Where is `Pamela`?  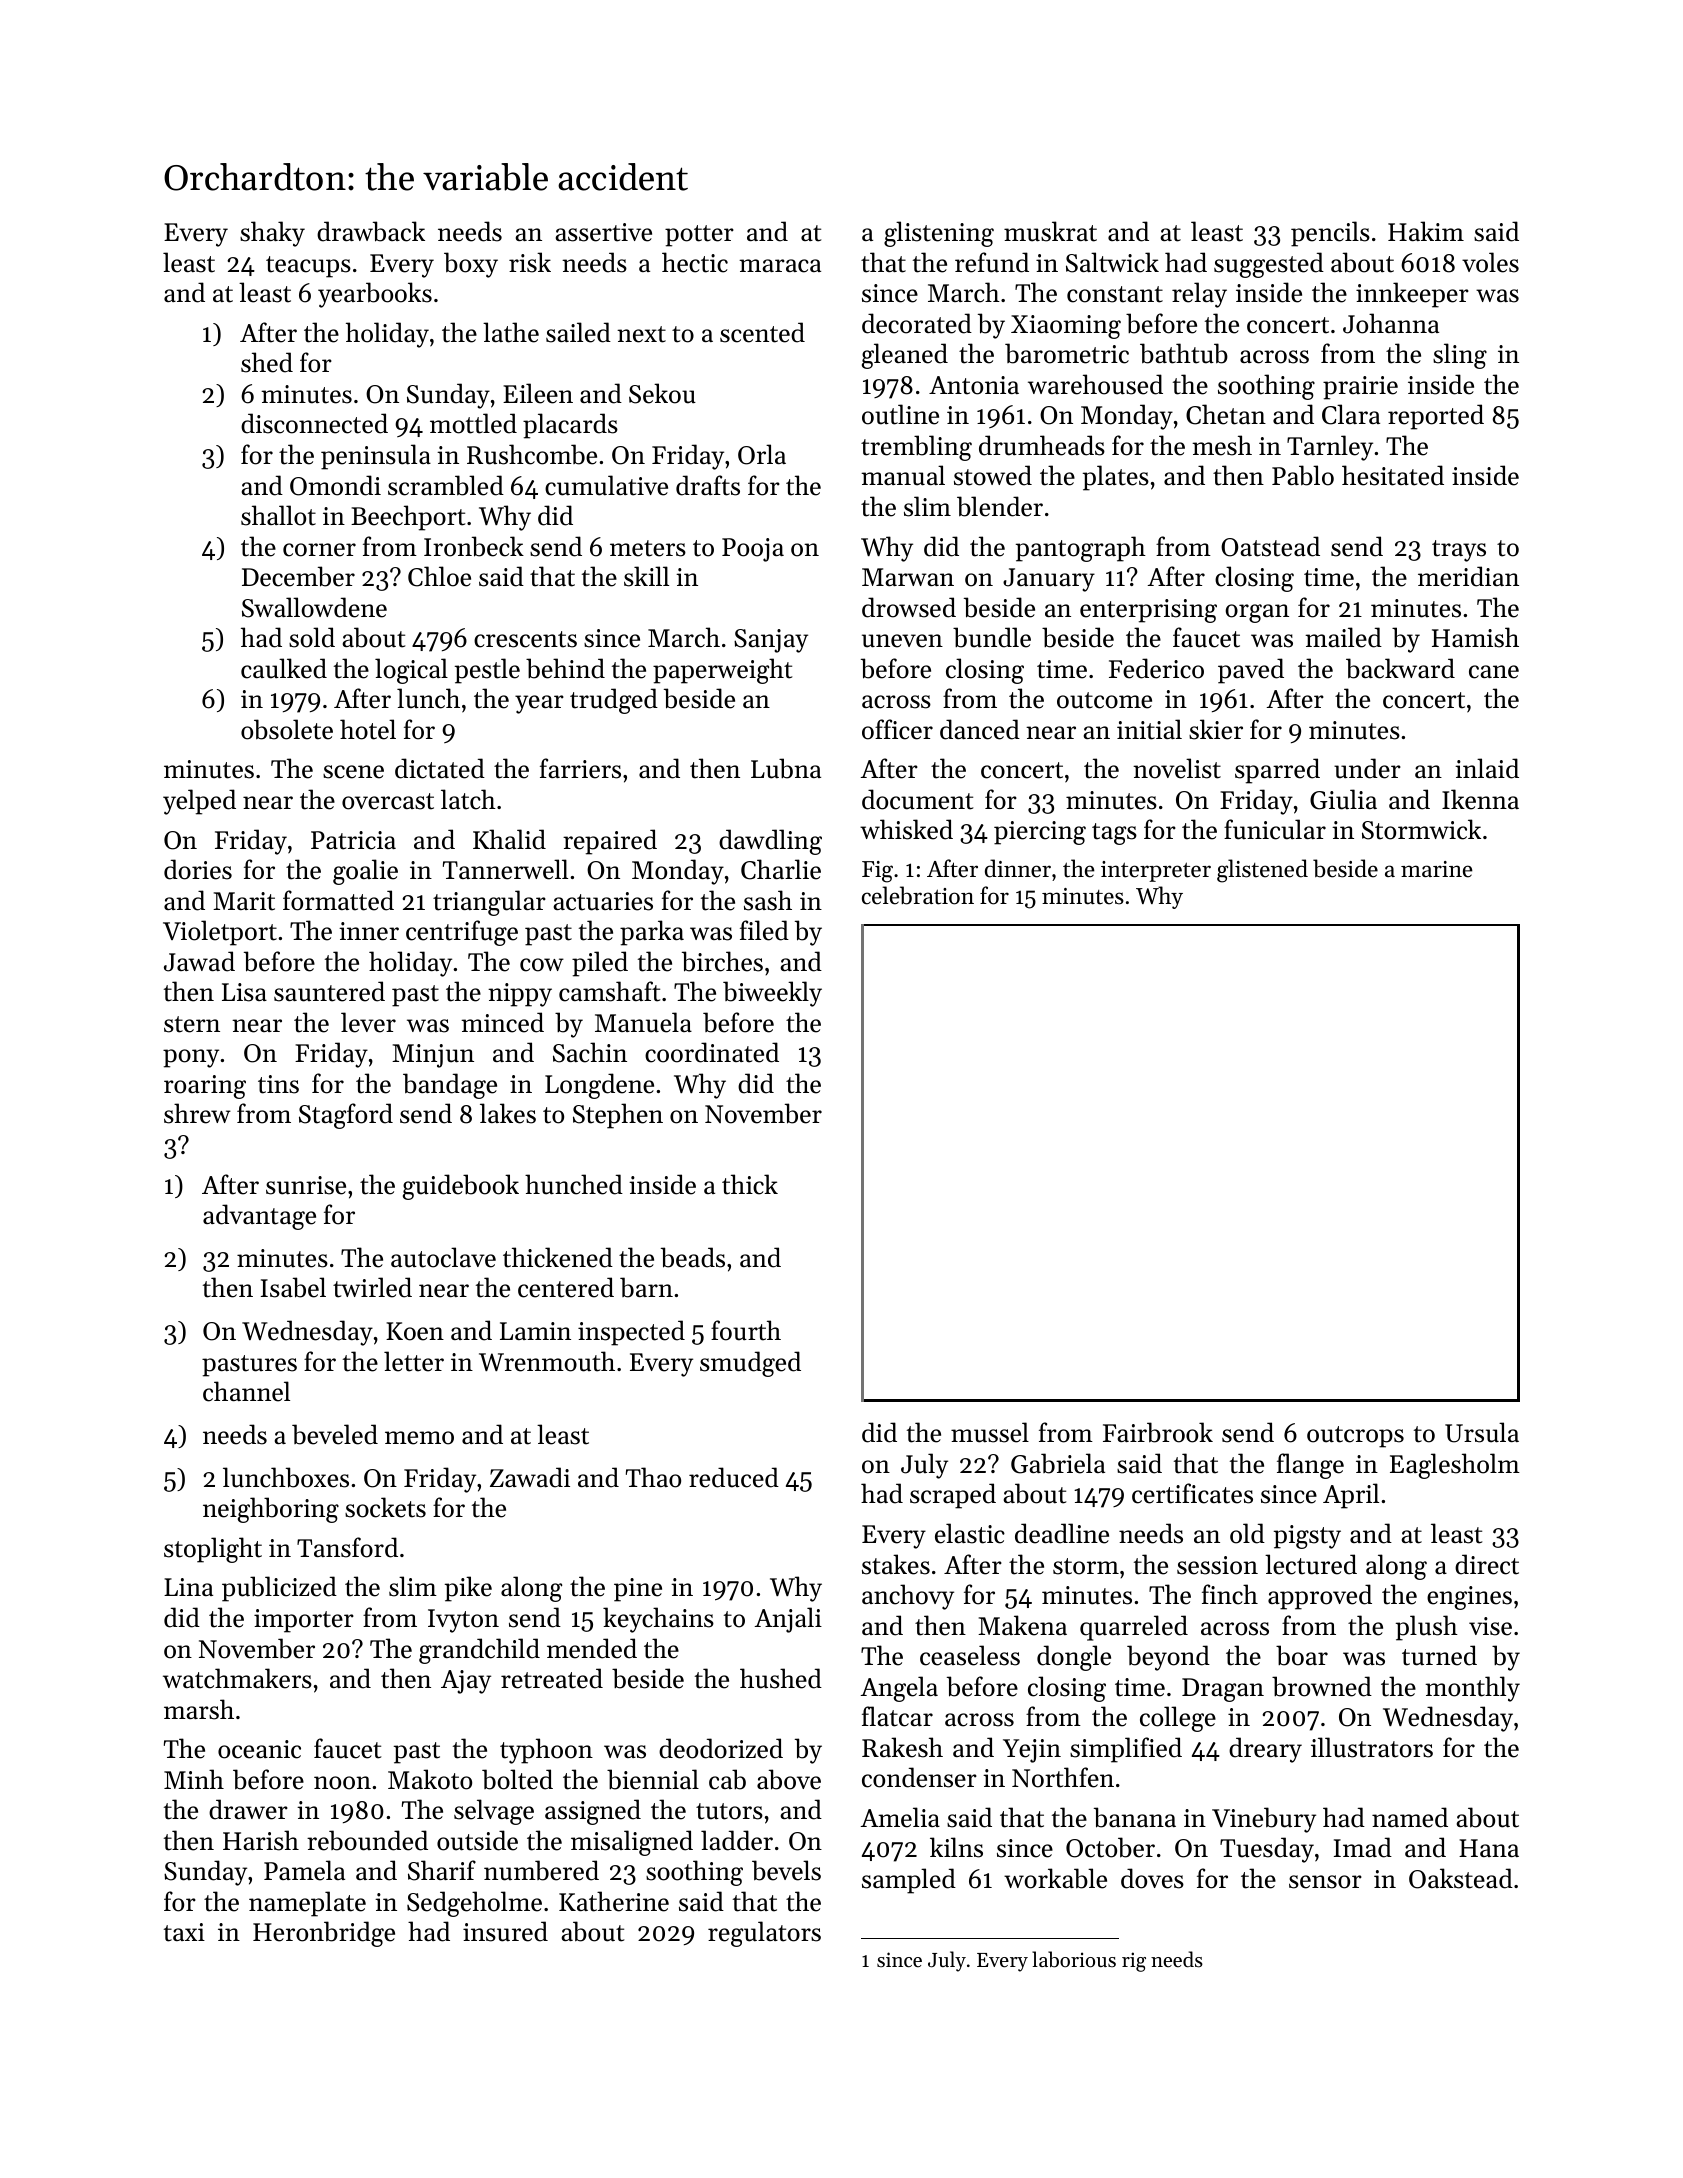
Pamela is located at coordinates (304, 1870).
